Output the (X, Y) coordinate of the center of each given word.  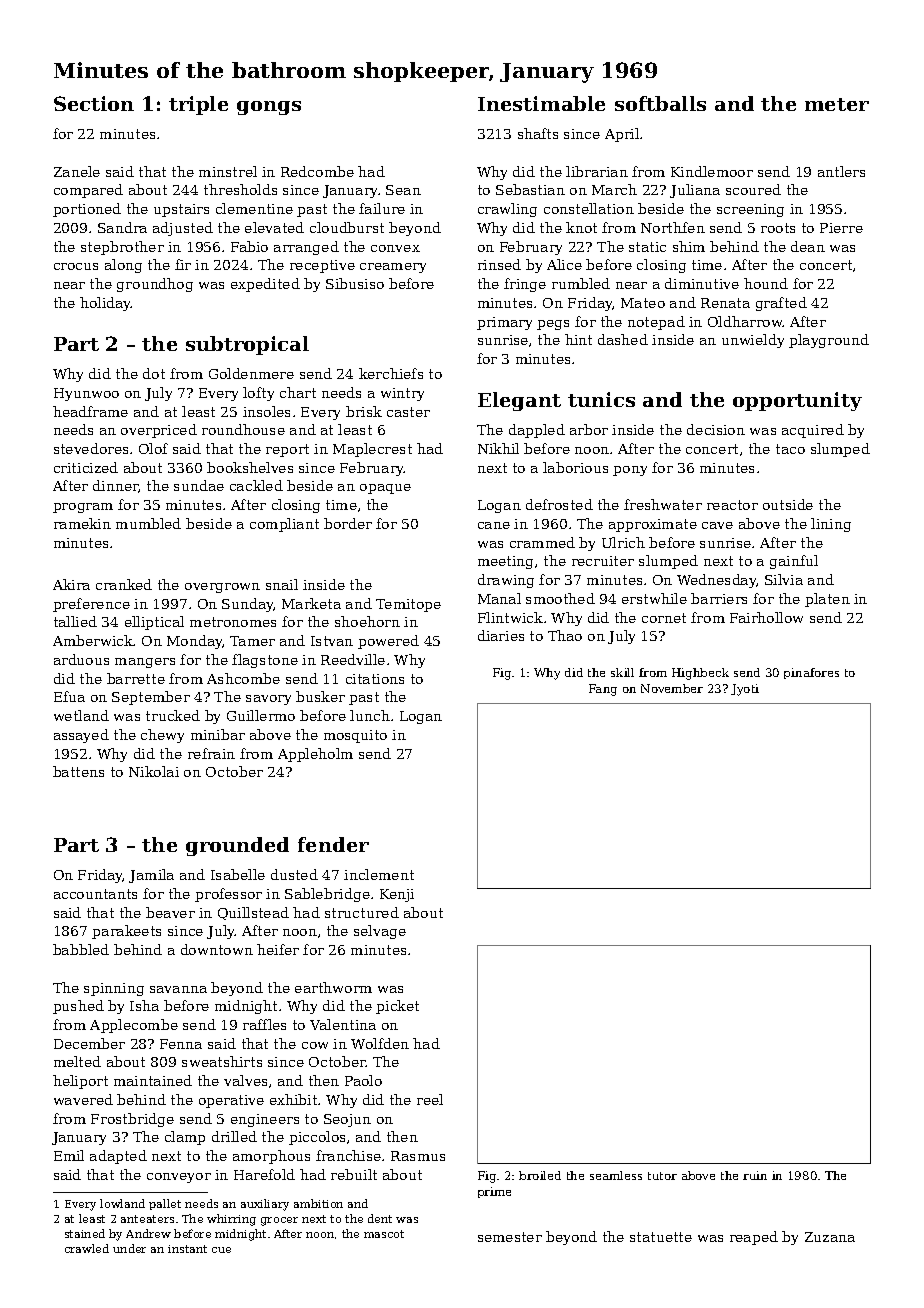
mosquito (355, 736)
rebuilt (354, 1174)
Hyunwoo (86, 394)
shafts (538, 133)
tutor (662, 1176)
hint (578, 339)
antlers (841, 171)
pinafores (811, 673)
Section (94, 103)
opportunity (797, 401)
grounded (237, 846)
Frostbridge (132, 1120)
